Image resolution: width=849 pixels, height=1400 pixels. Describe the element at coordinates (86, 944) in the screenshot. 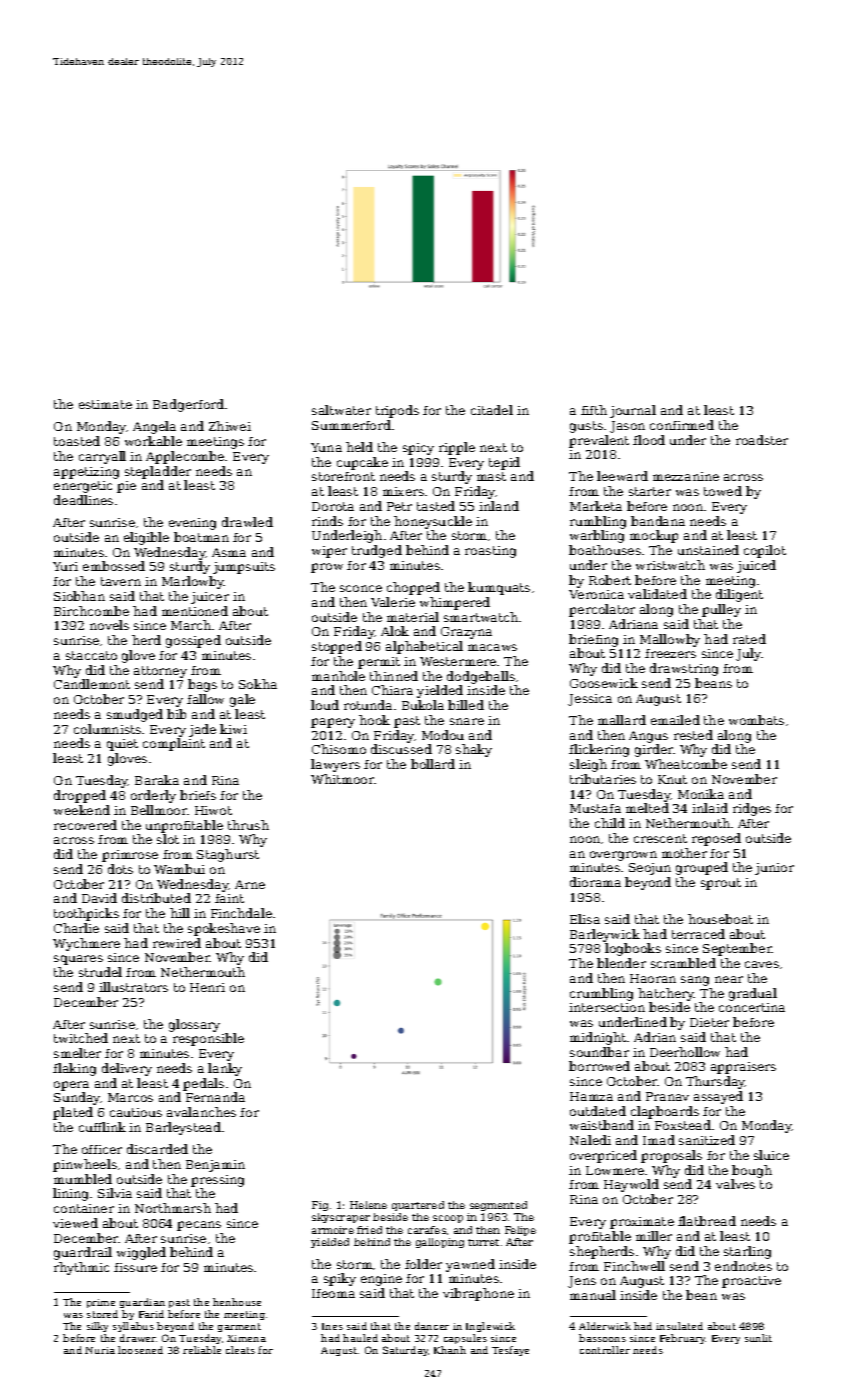

I see `Wychmere` at that location.
